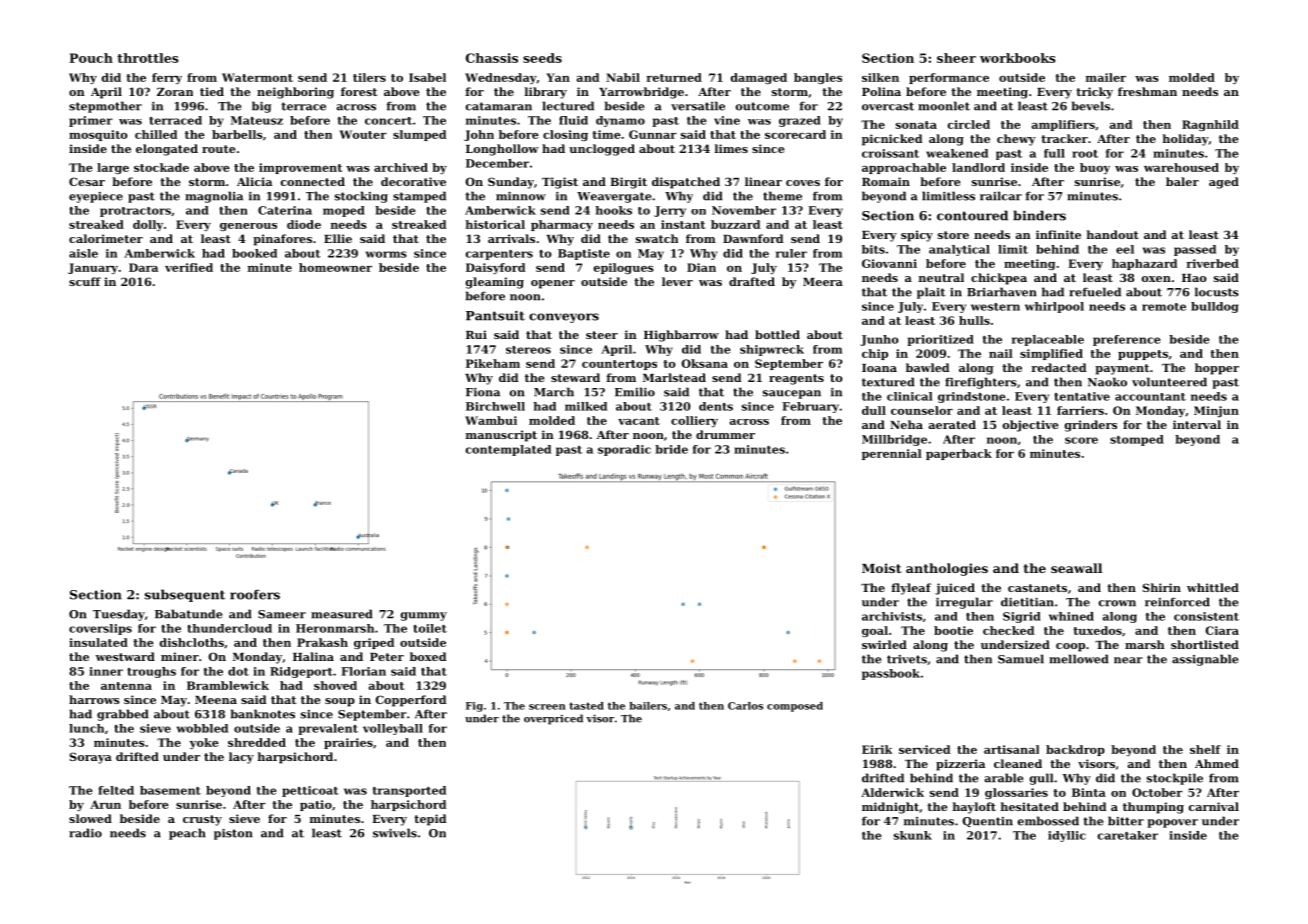 Image resolution: width=1308 pixels, height=924 pixels. Describe the element at coordinates (1169, 382) in the screenshot. I see `volunteered` at that location.
